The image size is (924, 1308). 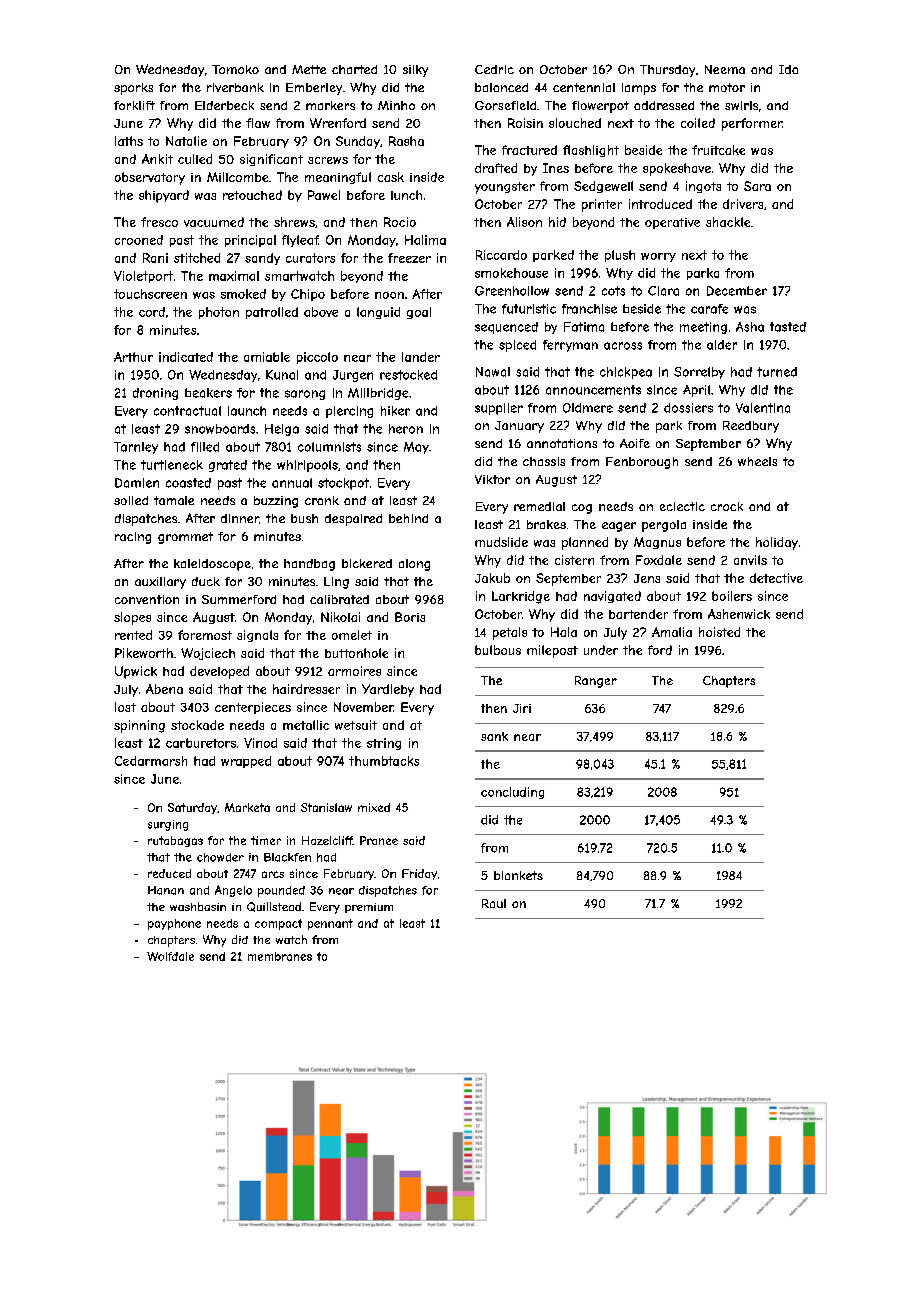 I want to click on dossiers, so click(x=688, y=408).
